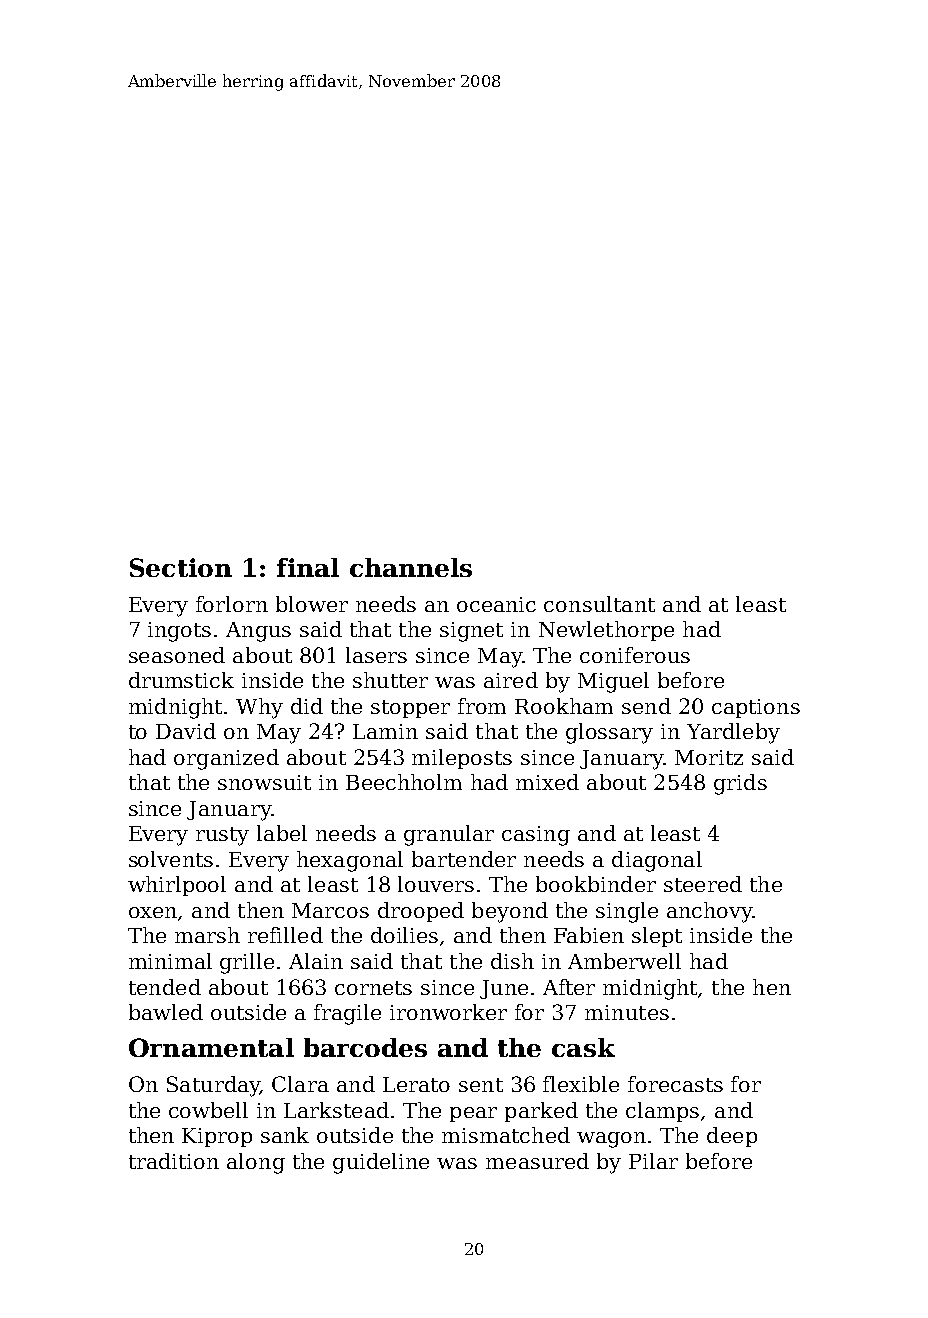  Describe the element at coordinates (756, 708) in the document. I see `captions` at that location.
